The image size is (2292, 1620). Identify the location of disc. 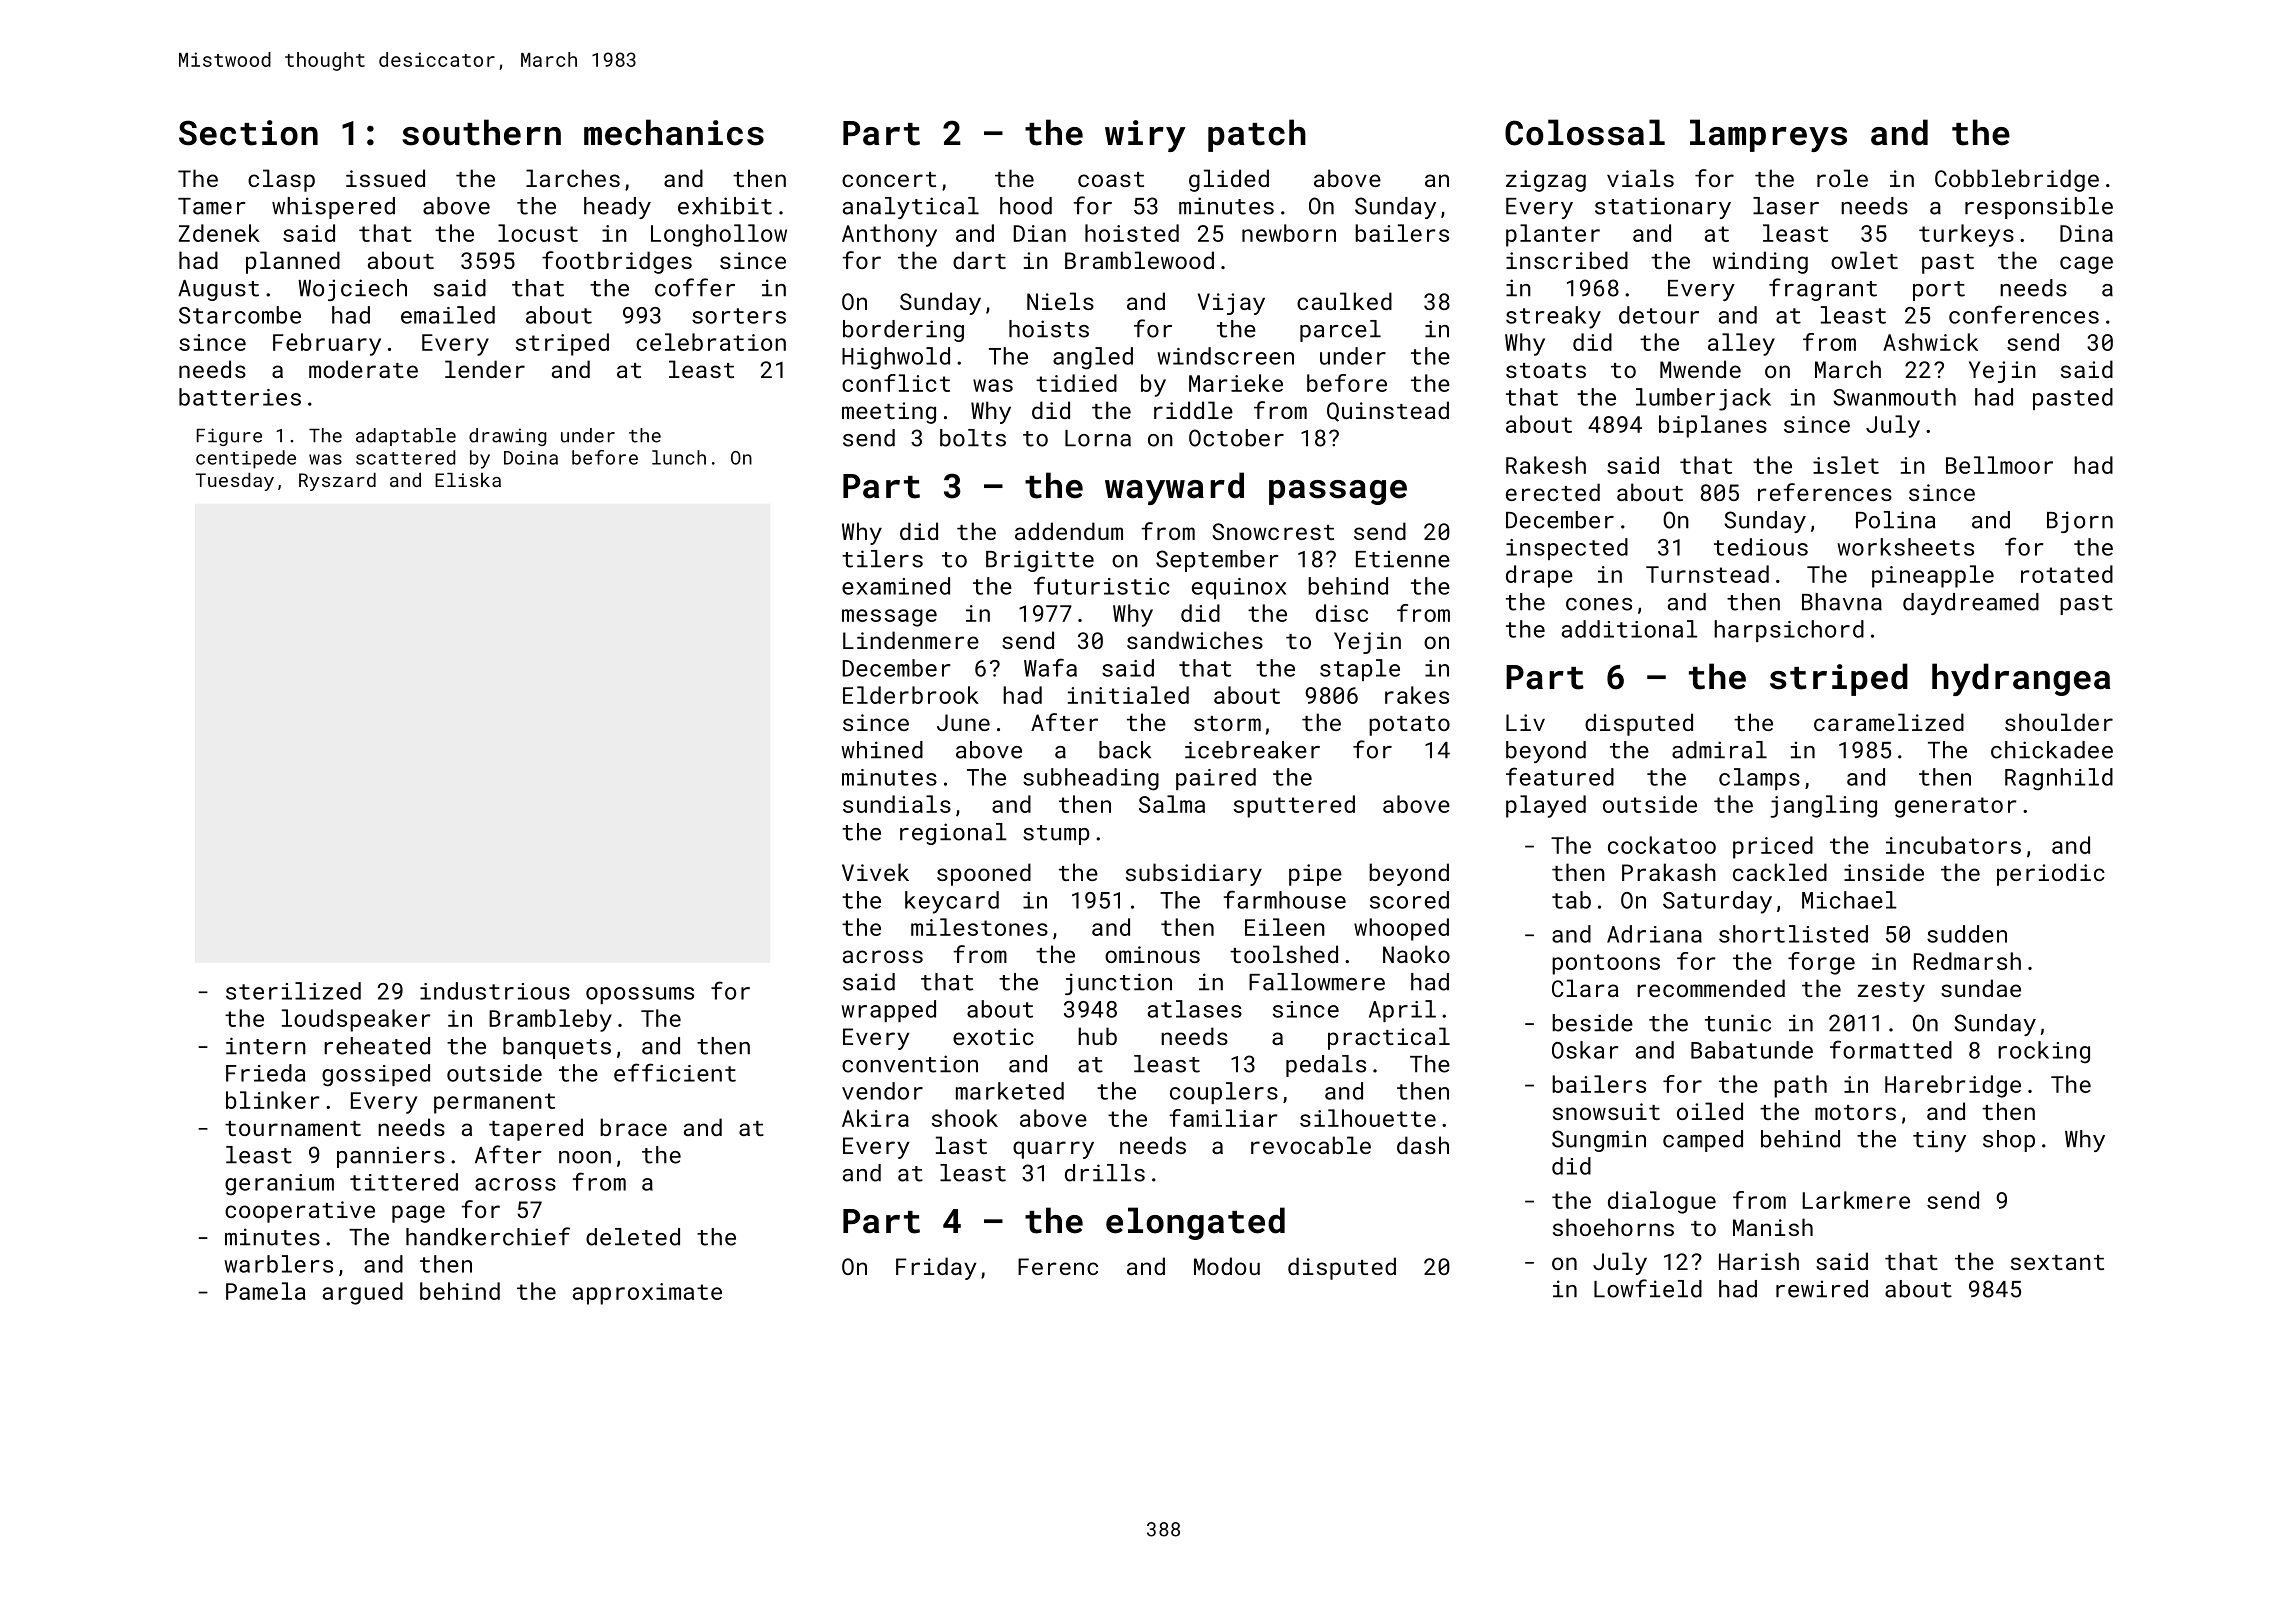
(1342, 613).
